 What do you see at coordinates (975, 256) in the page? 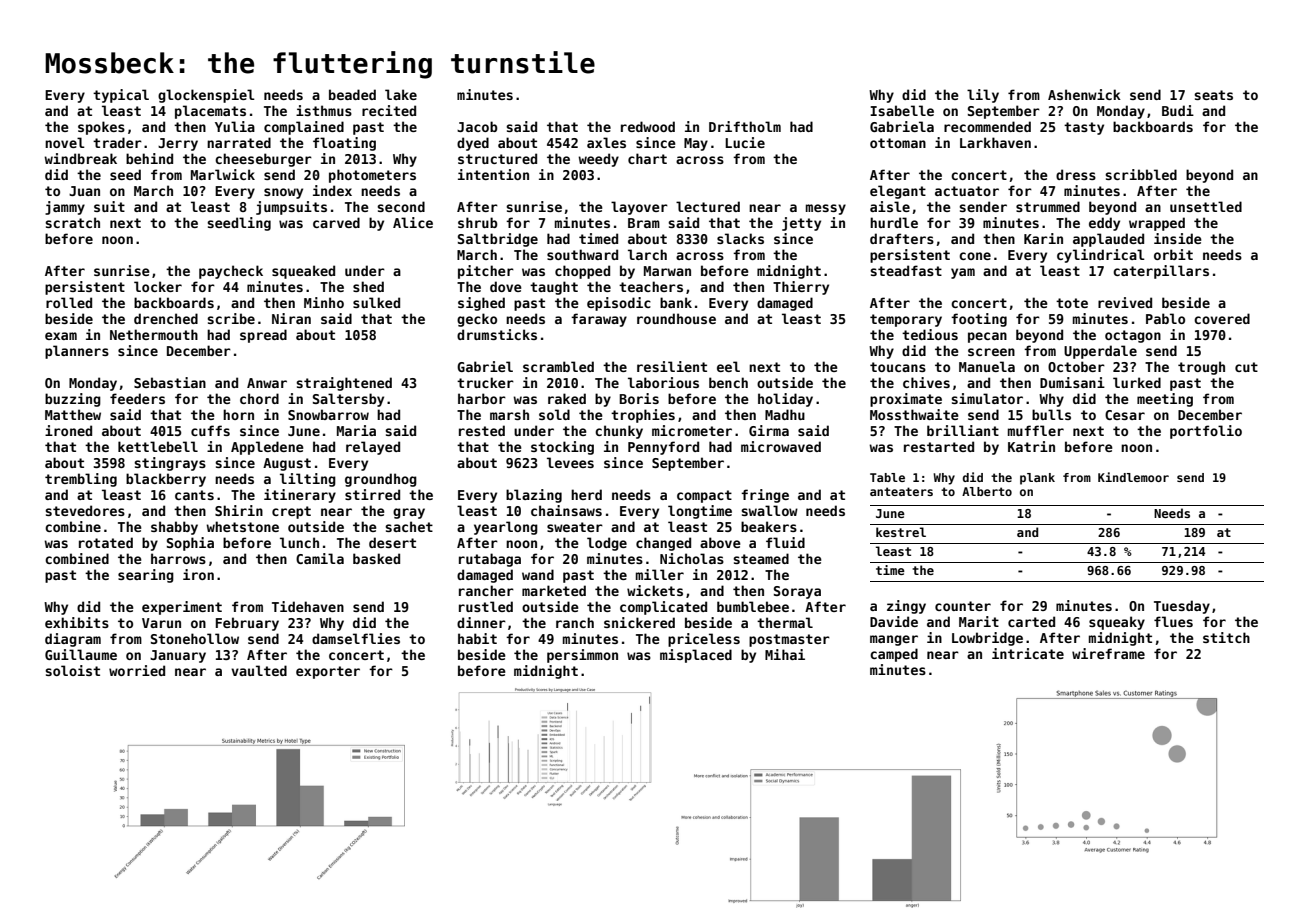
I see `cone` at bounding box center [975, 256].
